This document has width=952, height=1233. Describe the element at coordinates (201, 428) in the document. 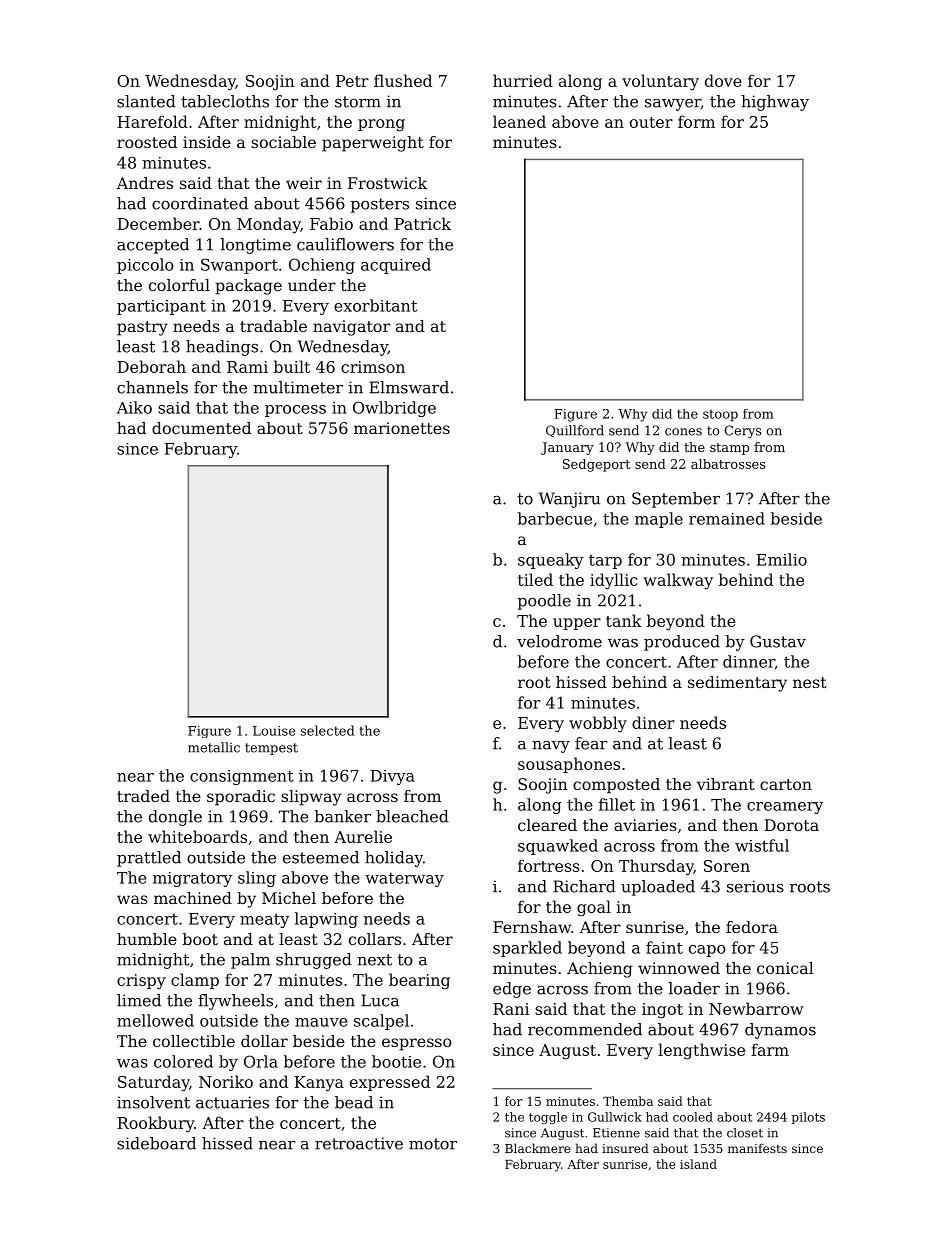

I see `documented` at that location.
